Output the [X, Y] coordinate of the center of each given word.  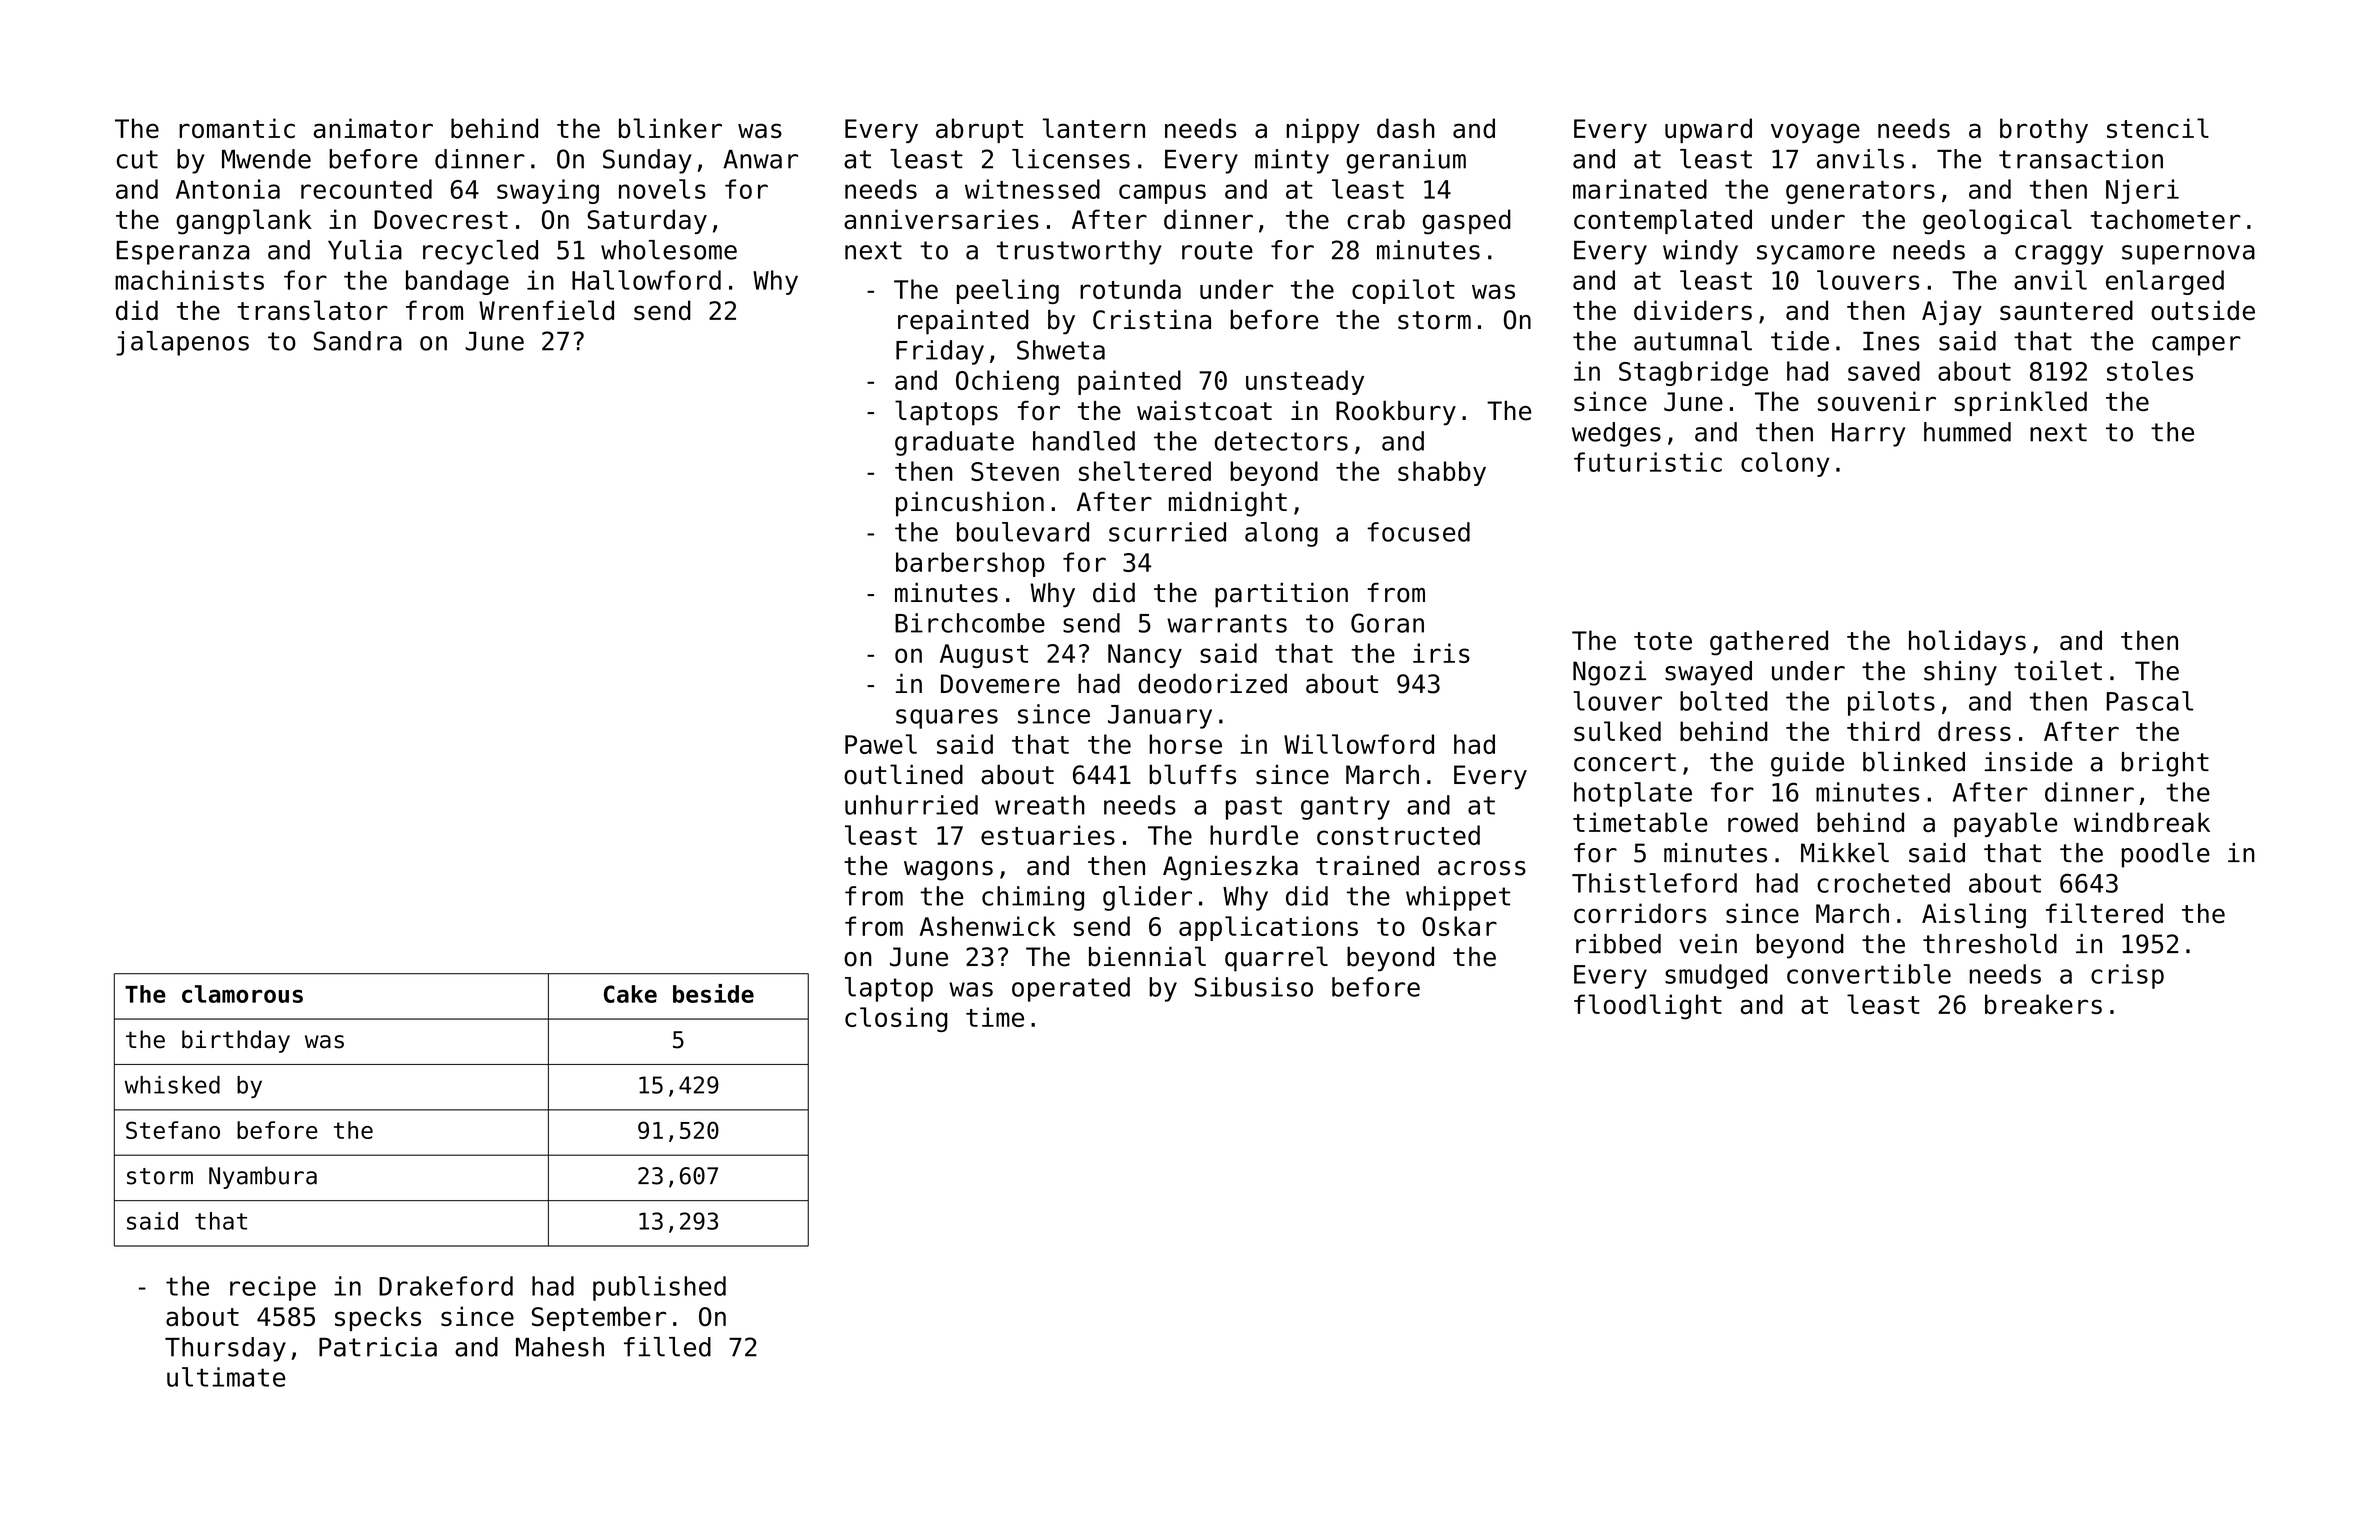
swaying [548, 191]
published [659, 1288]
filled [667, 1347]
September [599, 1318]
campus [1162, 194]
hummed [1967, 432]
